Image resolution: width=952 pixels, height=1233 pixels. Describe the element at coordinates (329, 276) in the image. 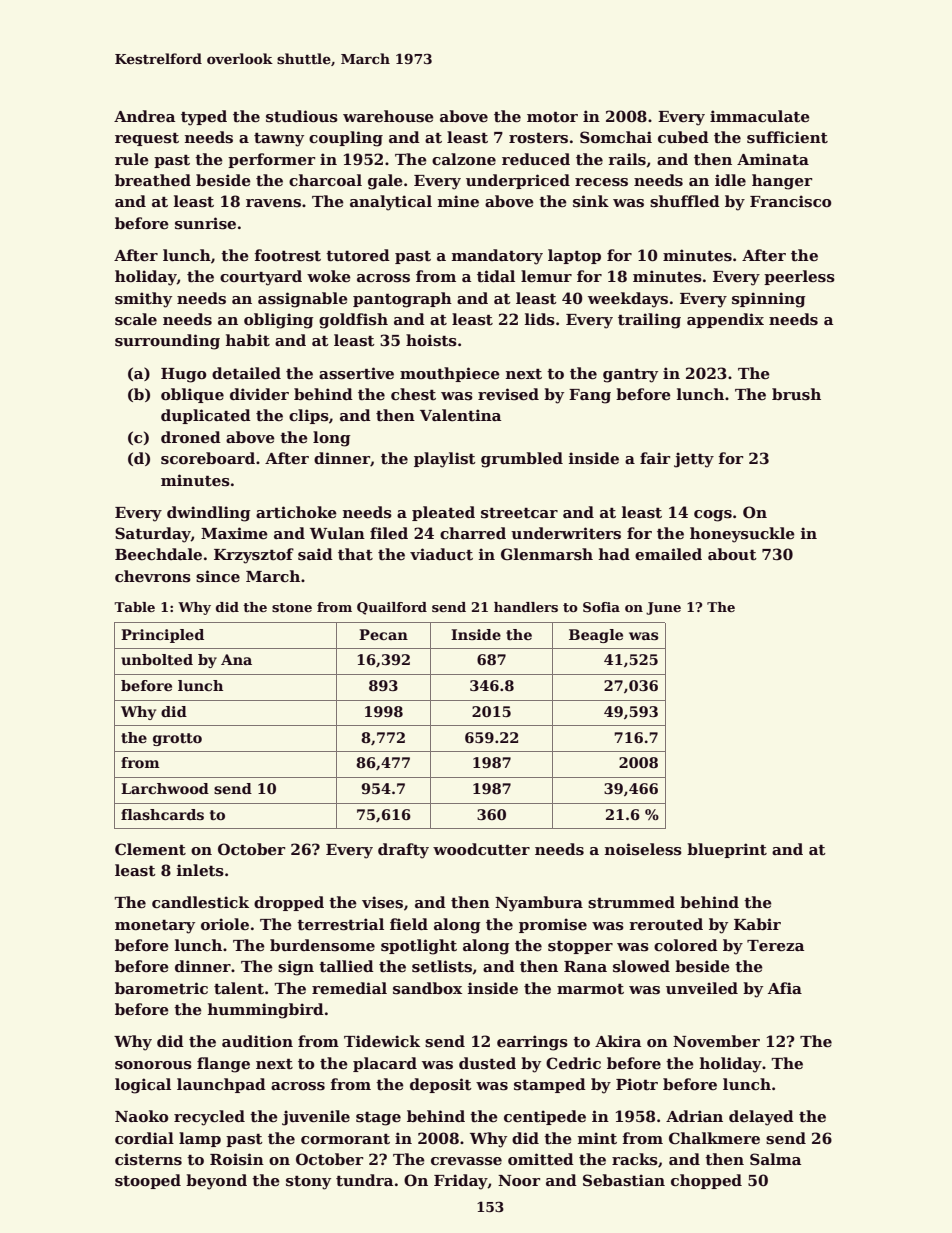

I see `woke` at that location.
